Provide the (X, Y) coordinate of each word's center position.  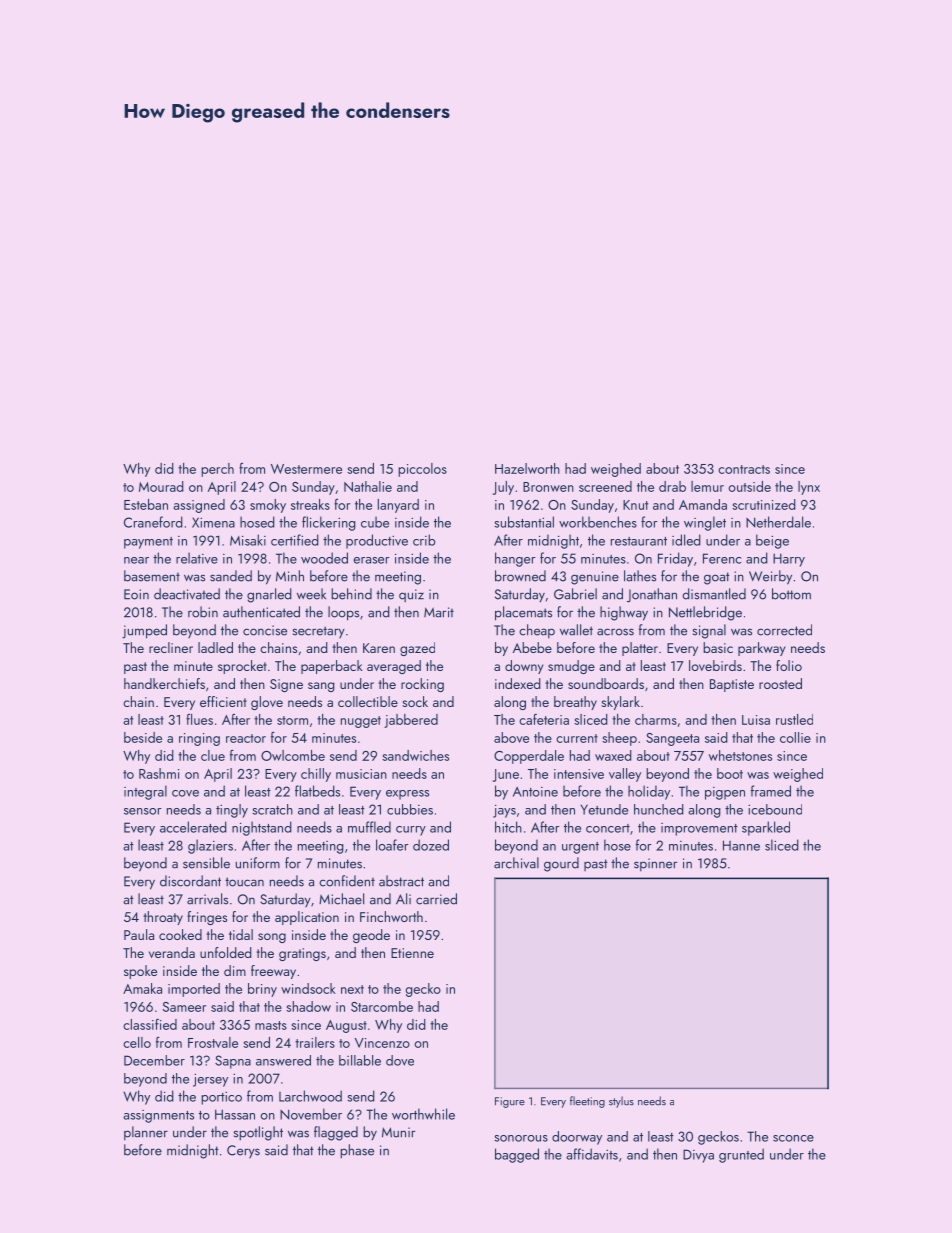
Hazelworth (527, 468)
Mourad (161, 486)
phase (357, 1151)
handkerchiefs (164, 683)
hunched (658, 809)
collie (795, 737)
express (407, 795)
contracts (744, 469)
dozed (431, 845)
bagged (517, 1155)
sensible (206, 863)
